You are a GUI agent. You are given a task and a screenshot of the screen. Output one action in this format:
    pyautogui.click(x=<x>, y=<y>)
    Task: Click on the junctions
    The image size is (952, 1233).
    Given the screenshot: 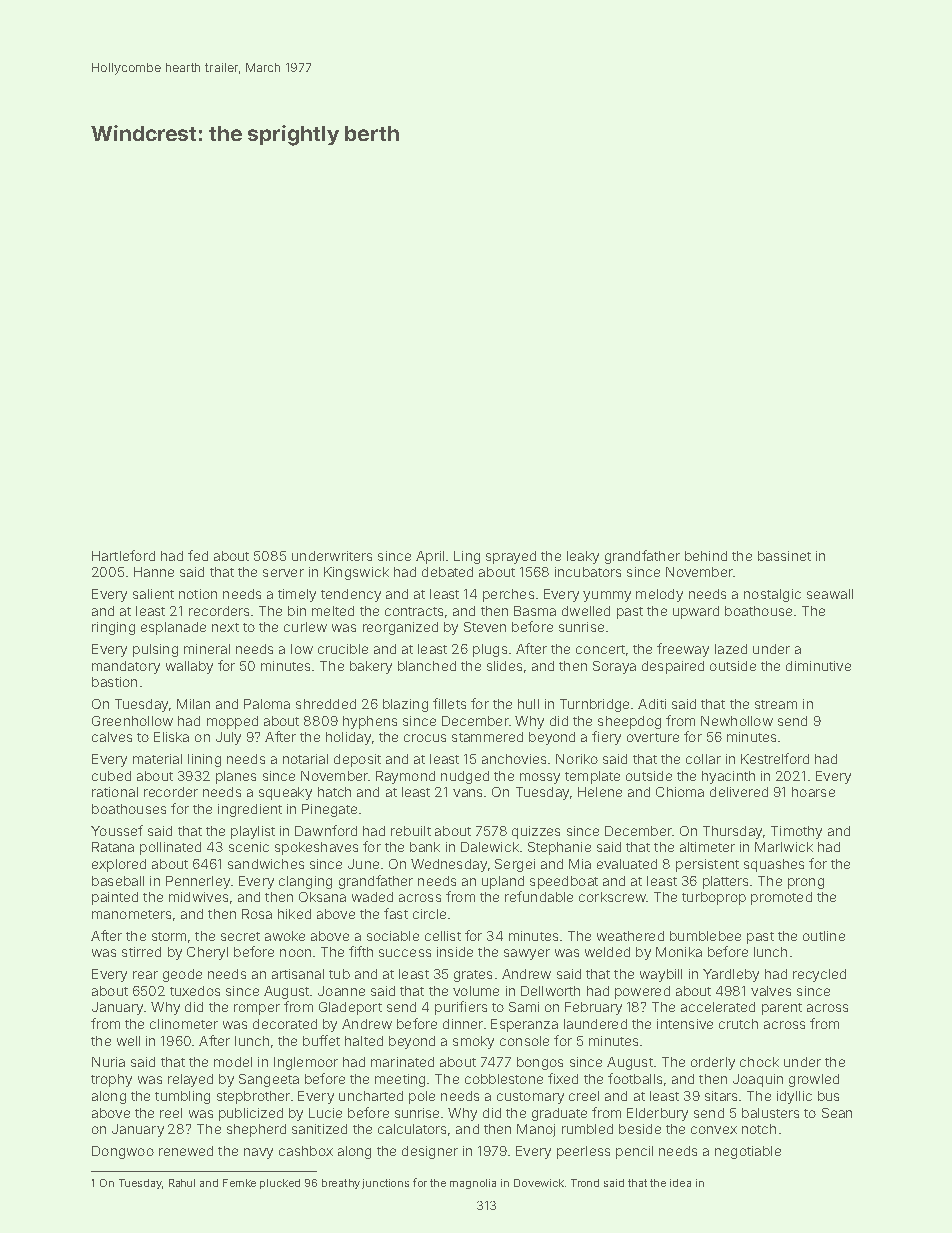 What is the action you would take?
    pyautogui.click(x=385, y=1184)
